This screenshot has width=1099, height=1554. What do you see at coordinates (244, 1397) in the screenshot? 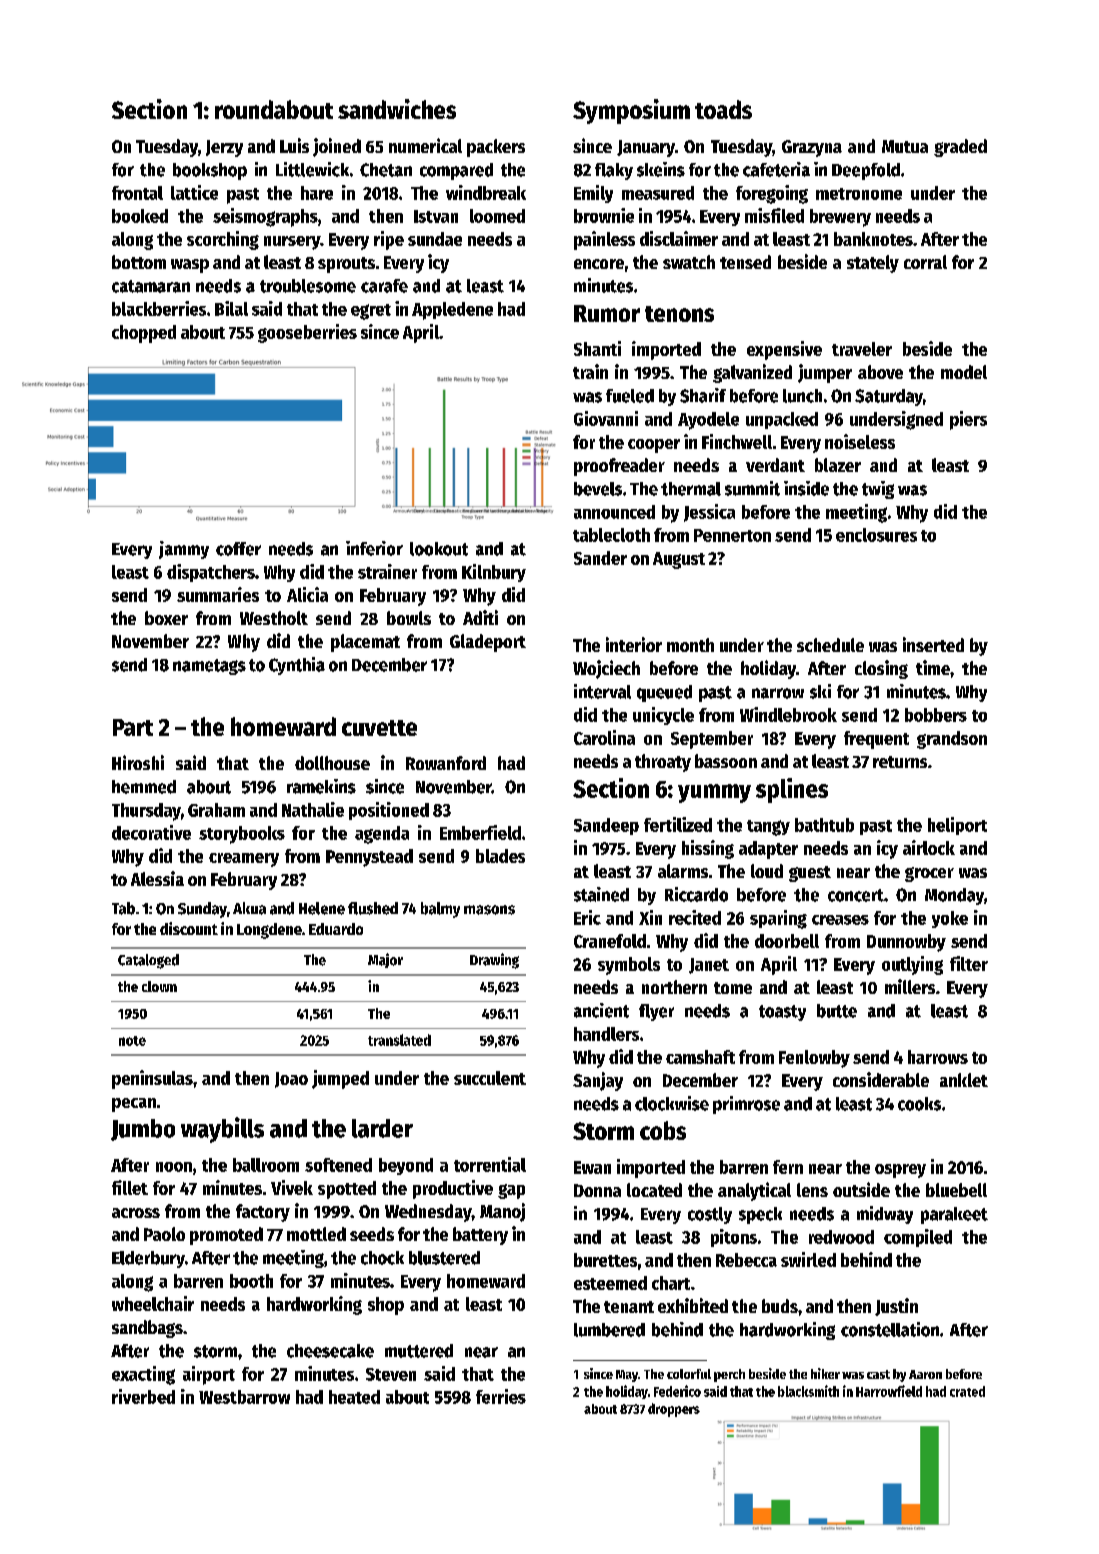
I see `Westbarrow` at bounding box center [244, 1397].
